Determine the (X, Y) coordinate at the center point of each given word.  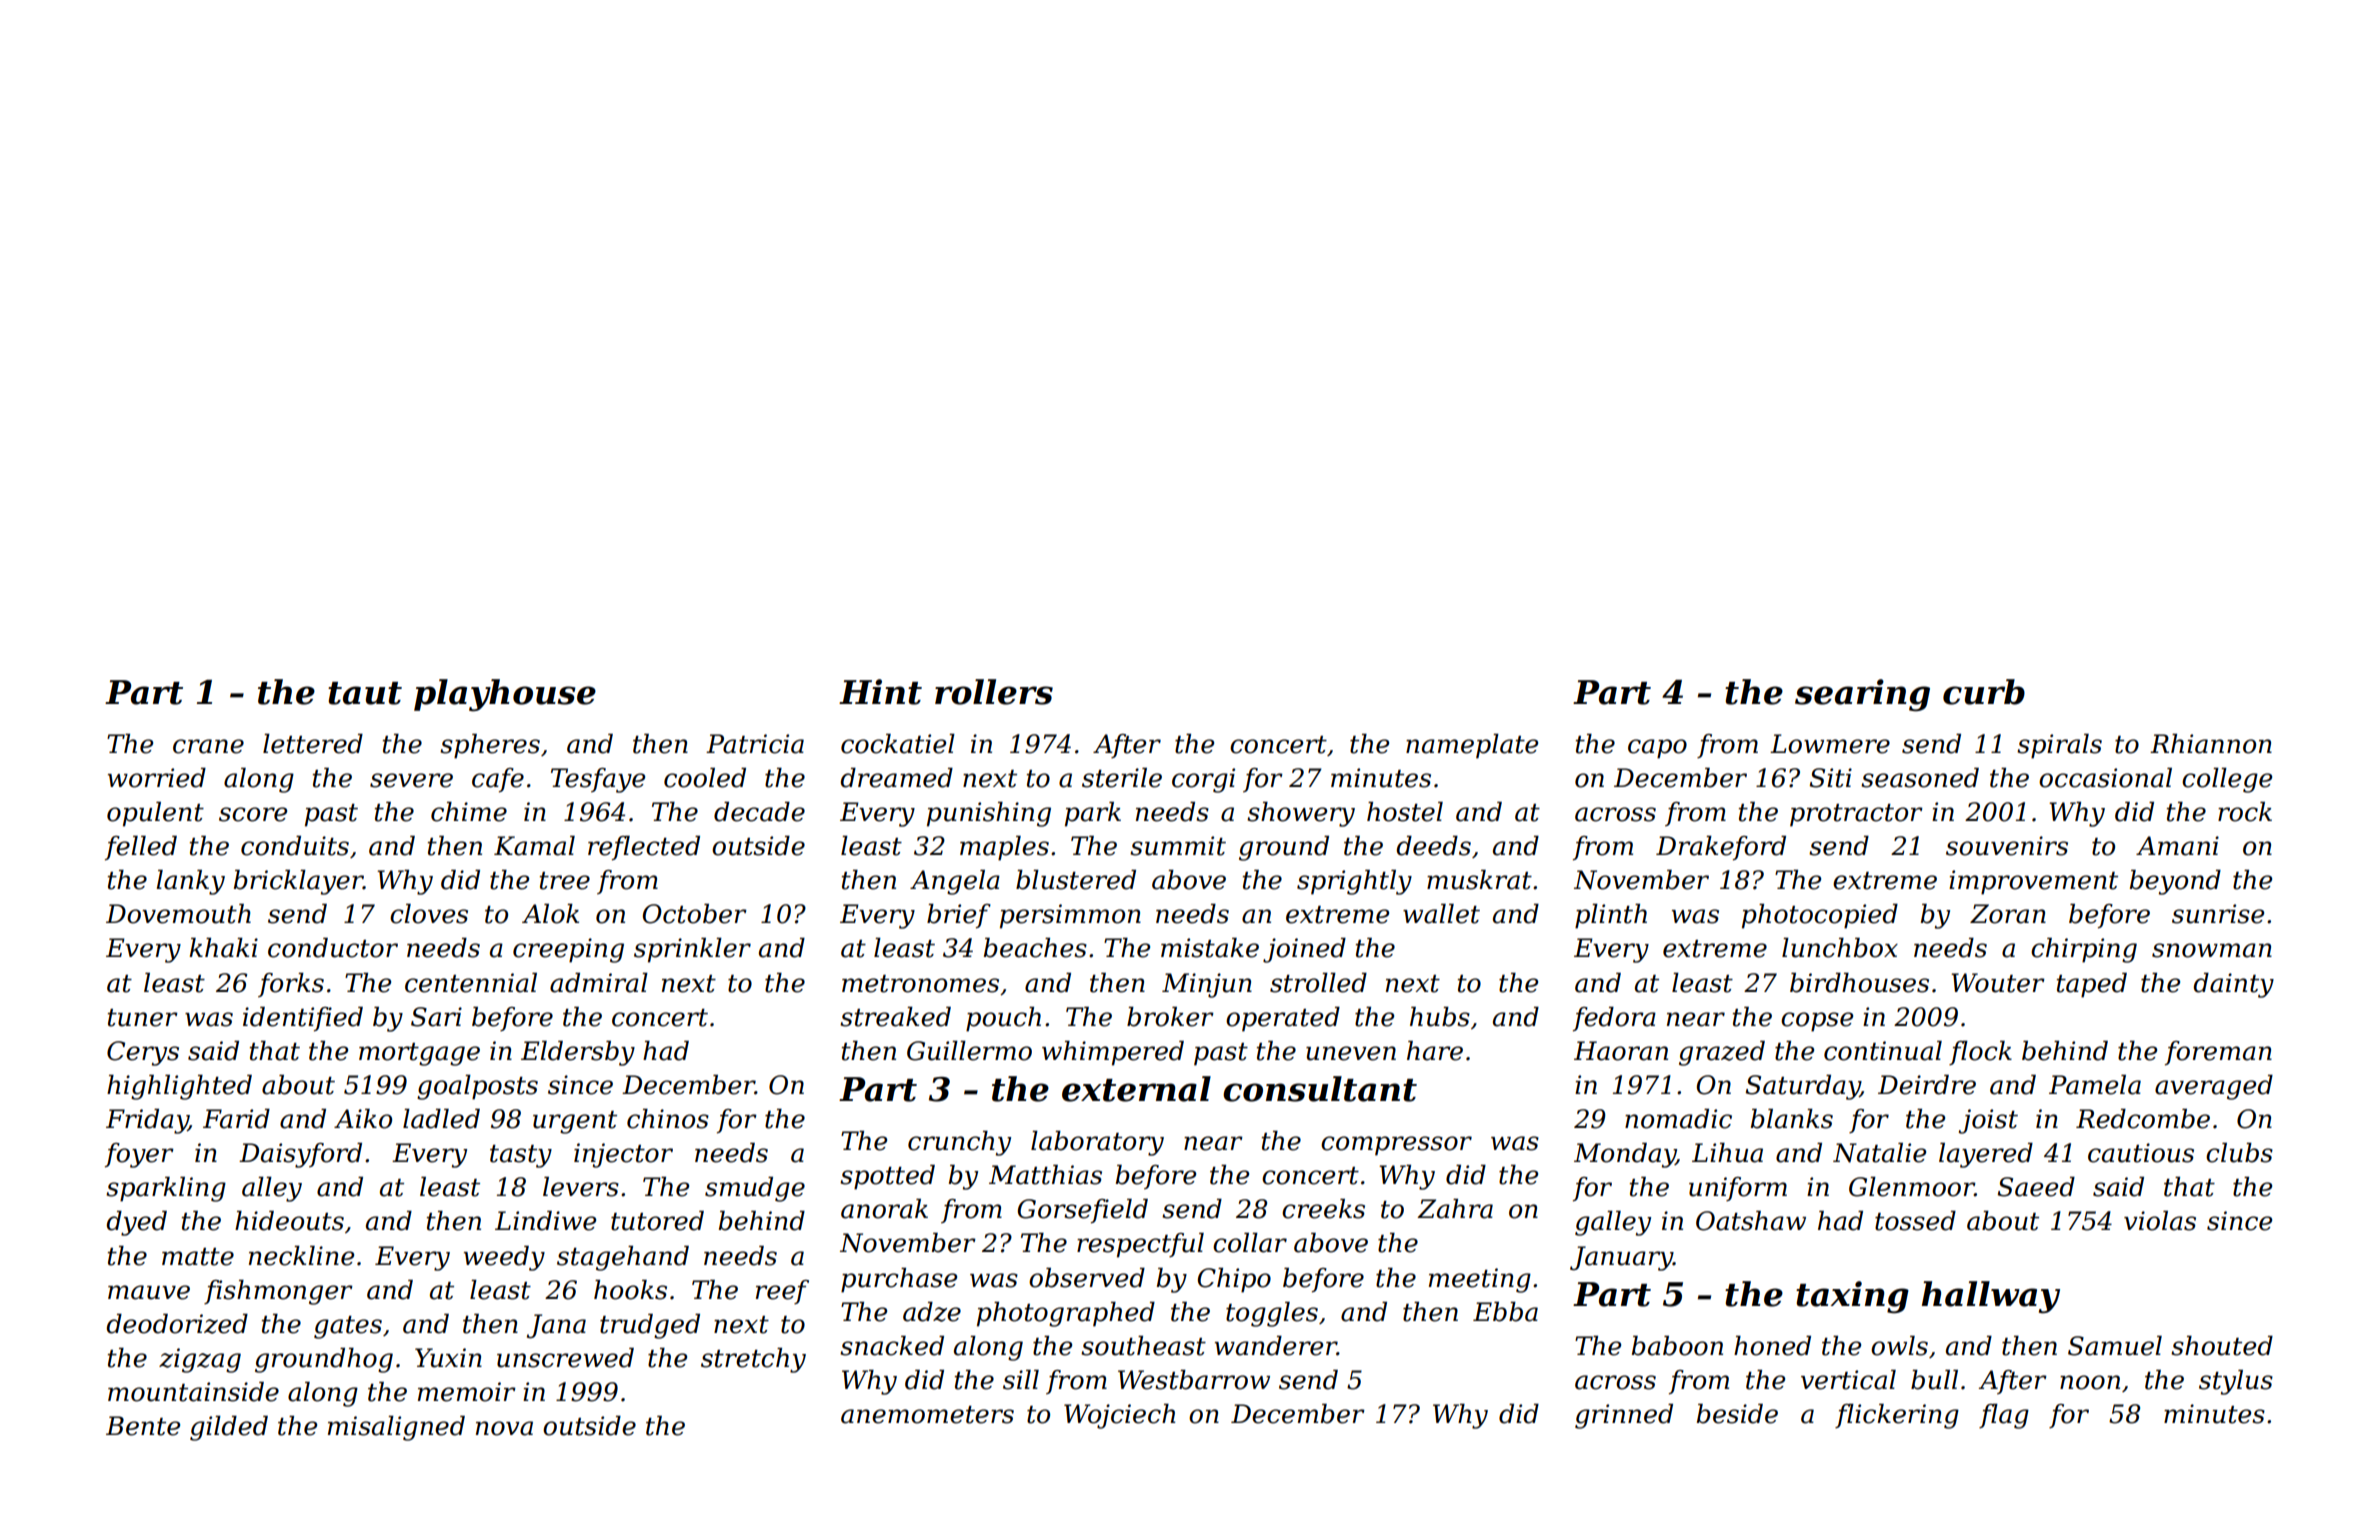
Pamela (2095, 1085)
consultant (1320, 1089)
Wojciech (1119, 1416)
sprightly (1354, 882)
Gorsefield (1083, 1211)
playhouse (505, 695)
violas (2160, 1221)
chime (469, 812)
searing (1862, 695)
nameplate (1472, 746)
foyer (139, 1155)
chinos (668, 1119)
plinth (1611, 916)
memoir (467, 1392)
